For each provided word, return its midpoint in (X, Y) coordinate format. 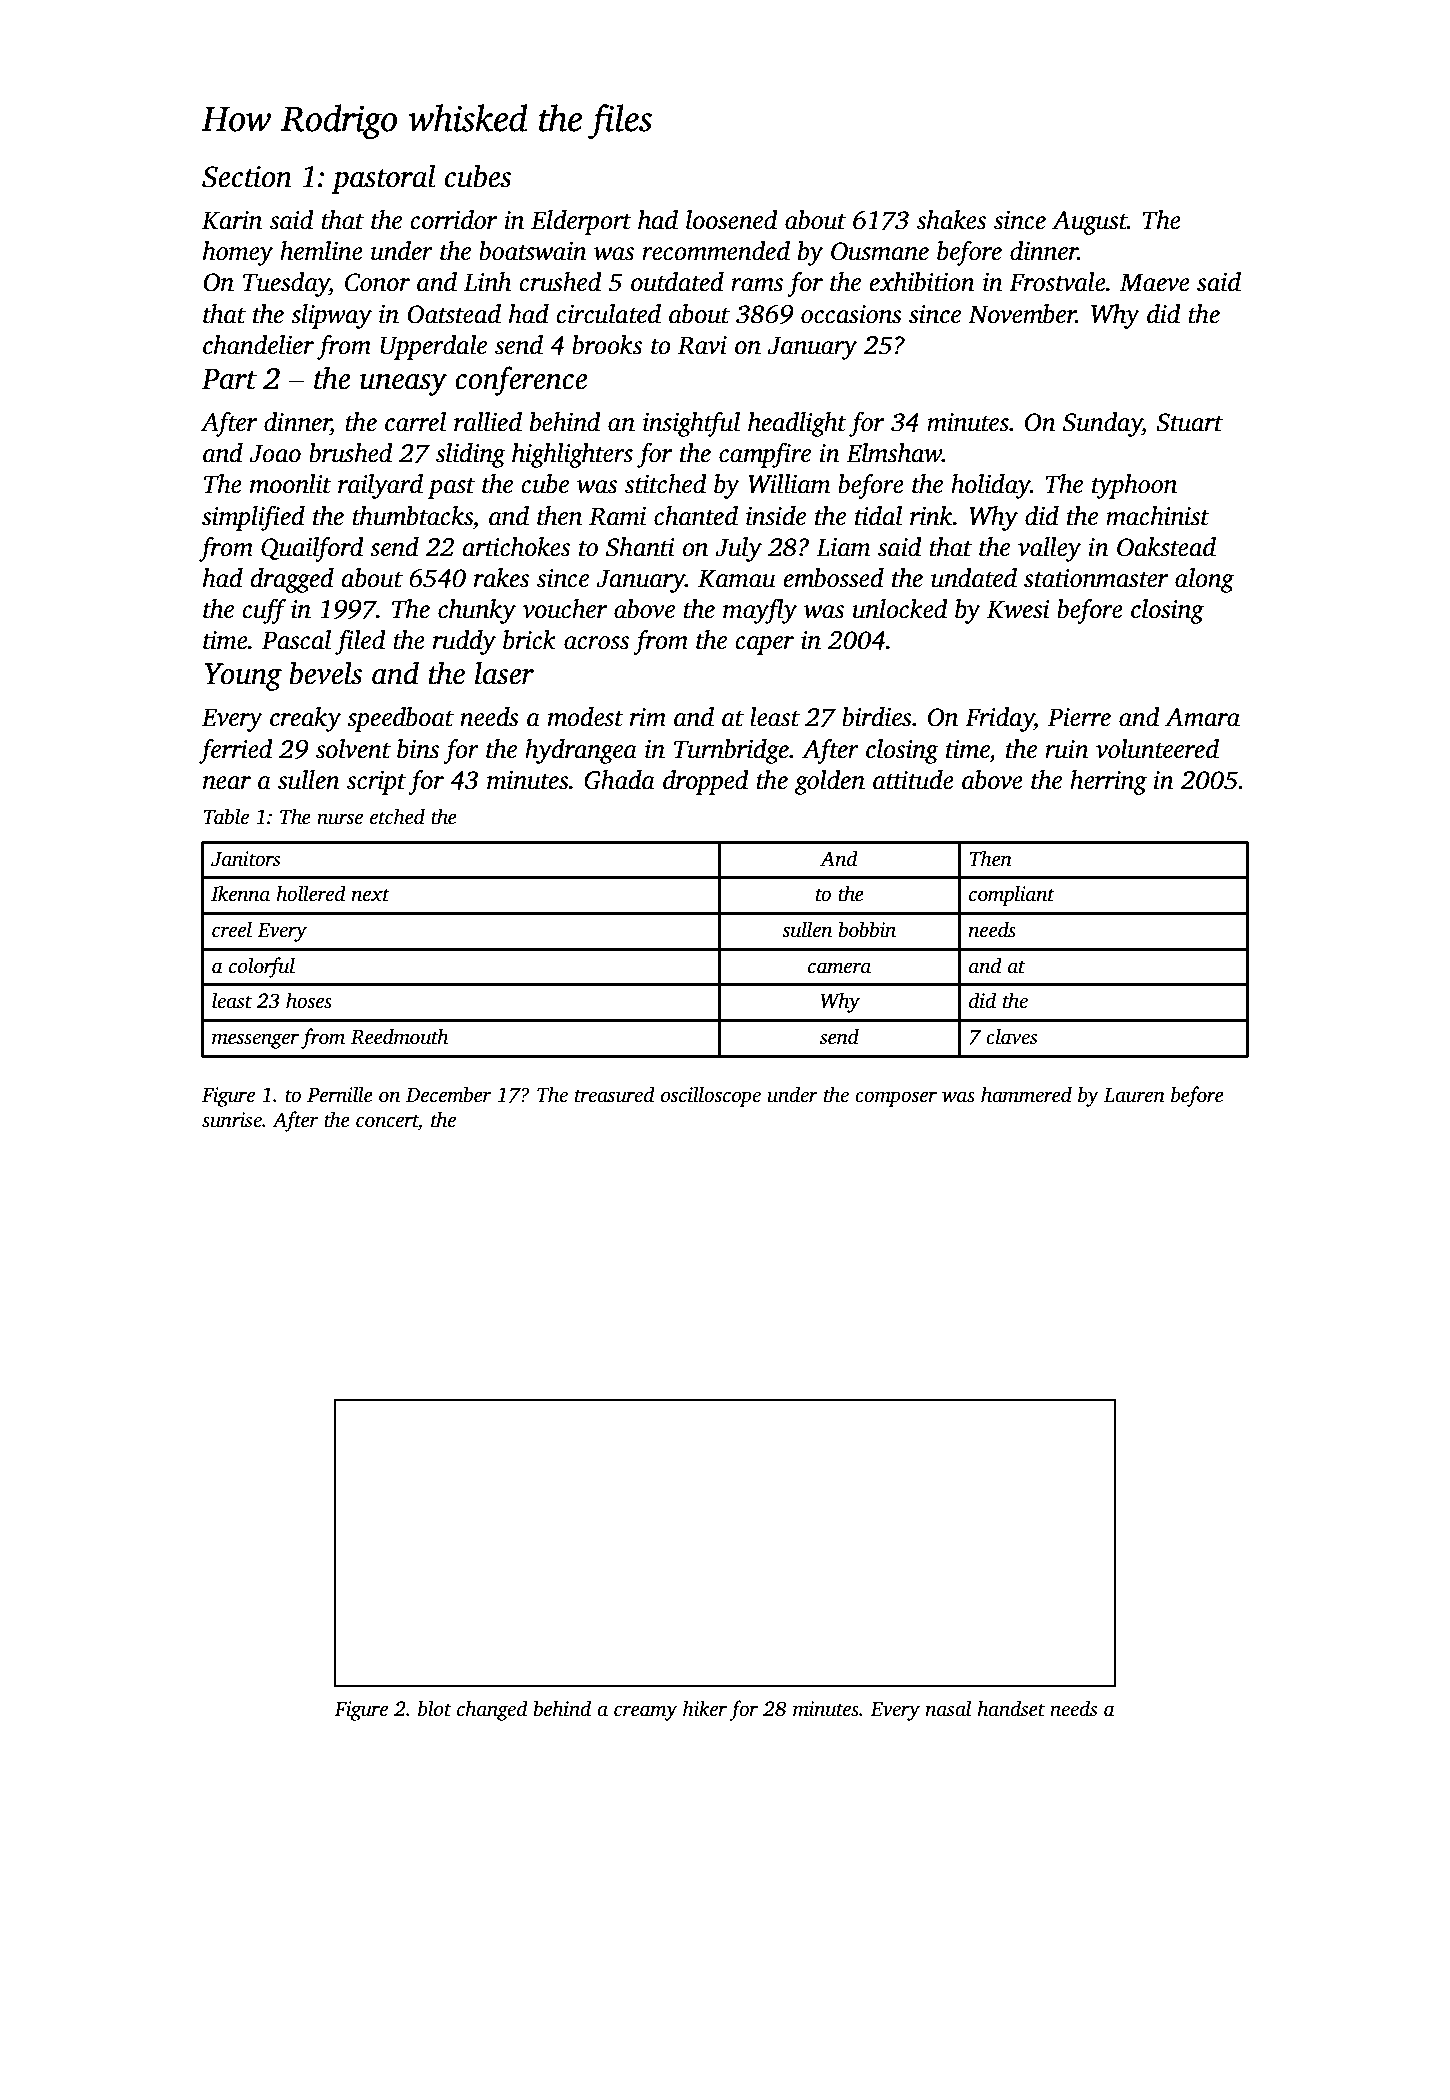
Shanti (640, 547)
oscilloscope (711, 1096)
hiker (705, 1708)
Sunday (1102, 424)
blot (434, 1708)
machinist (1158, 516)
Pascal (296, 640)
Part (229, 379)
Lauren (1134, 1095)
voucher (564, 609)
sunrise (232, 1120)
